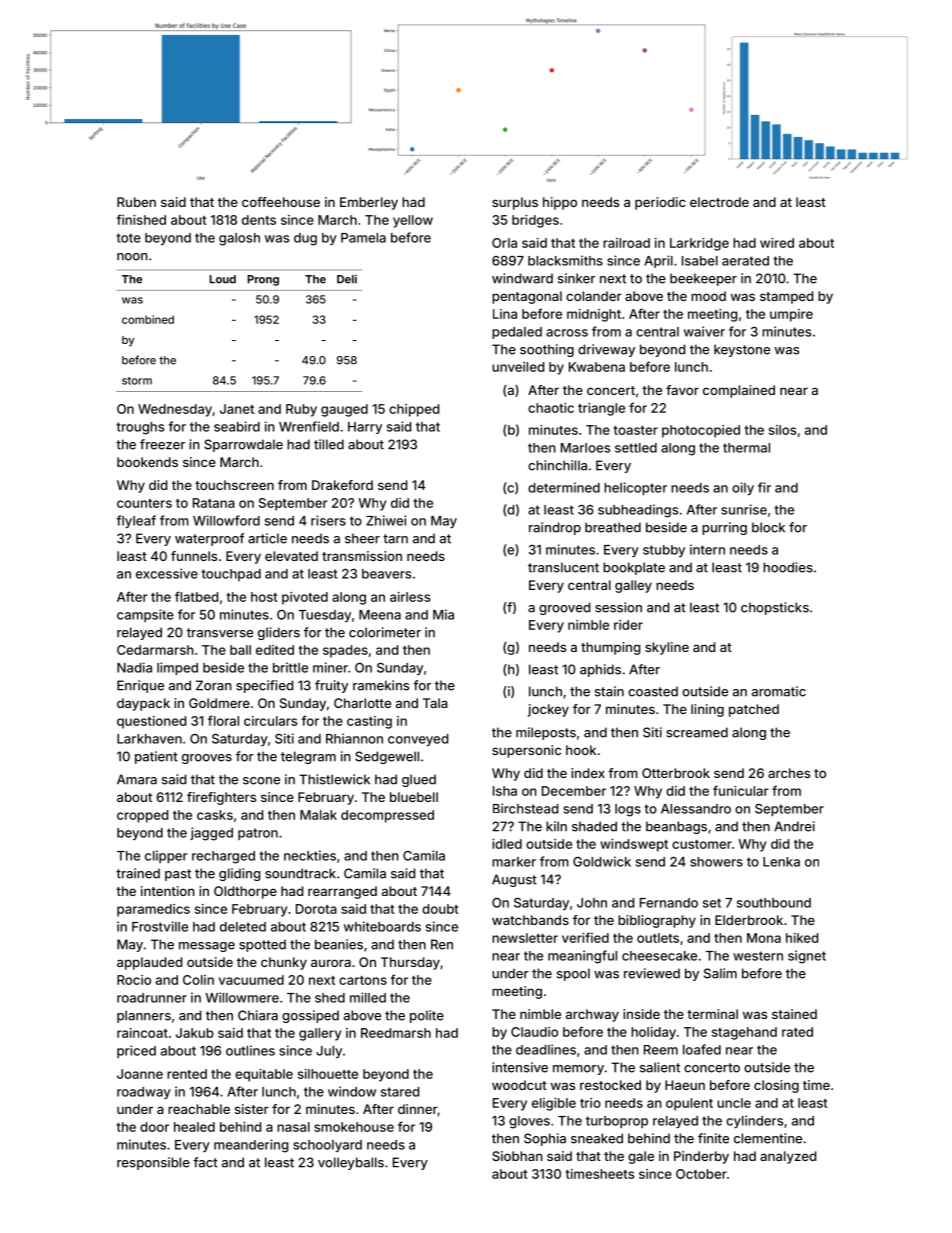 The height and width of the image is (1233, 952). What do you see at coordinates (162, 444) in the image?
I see `freezer` at bounding box center [162, 444].
